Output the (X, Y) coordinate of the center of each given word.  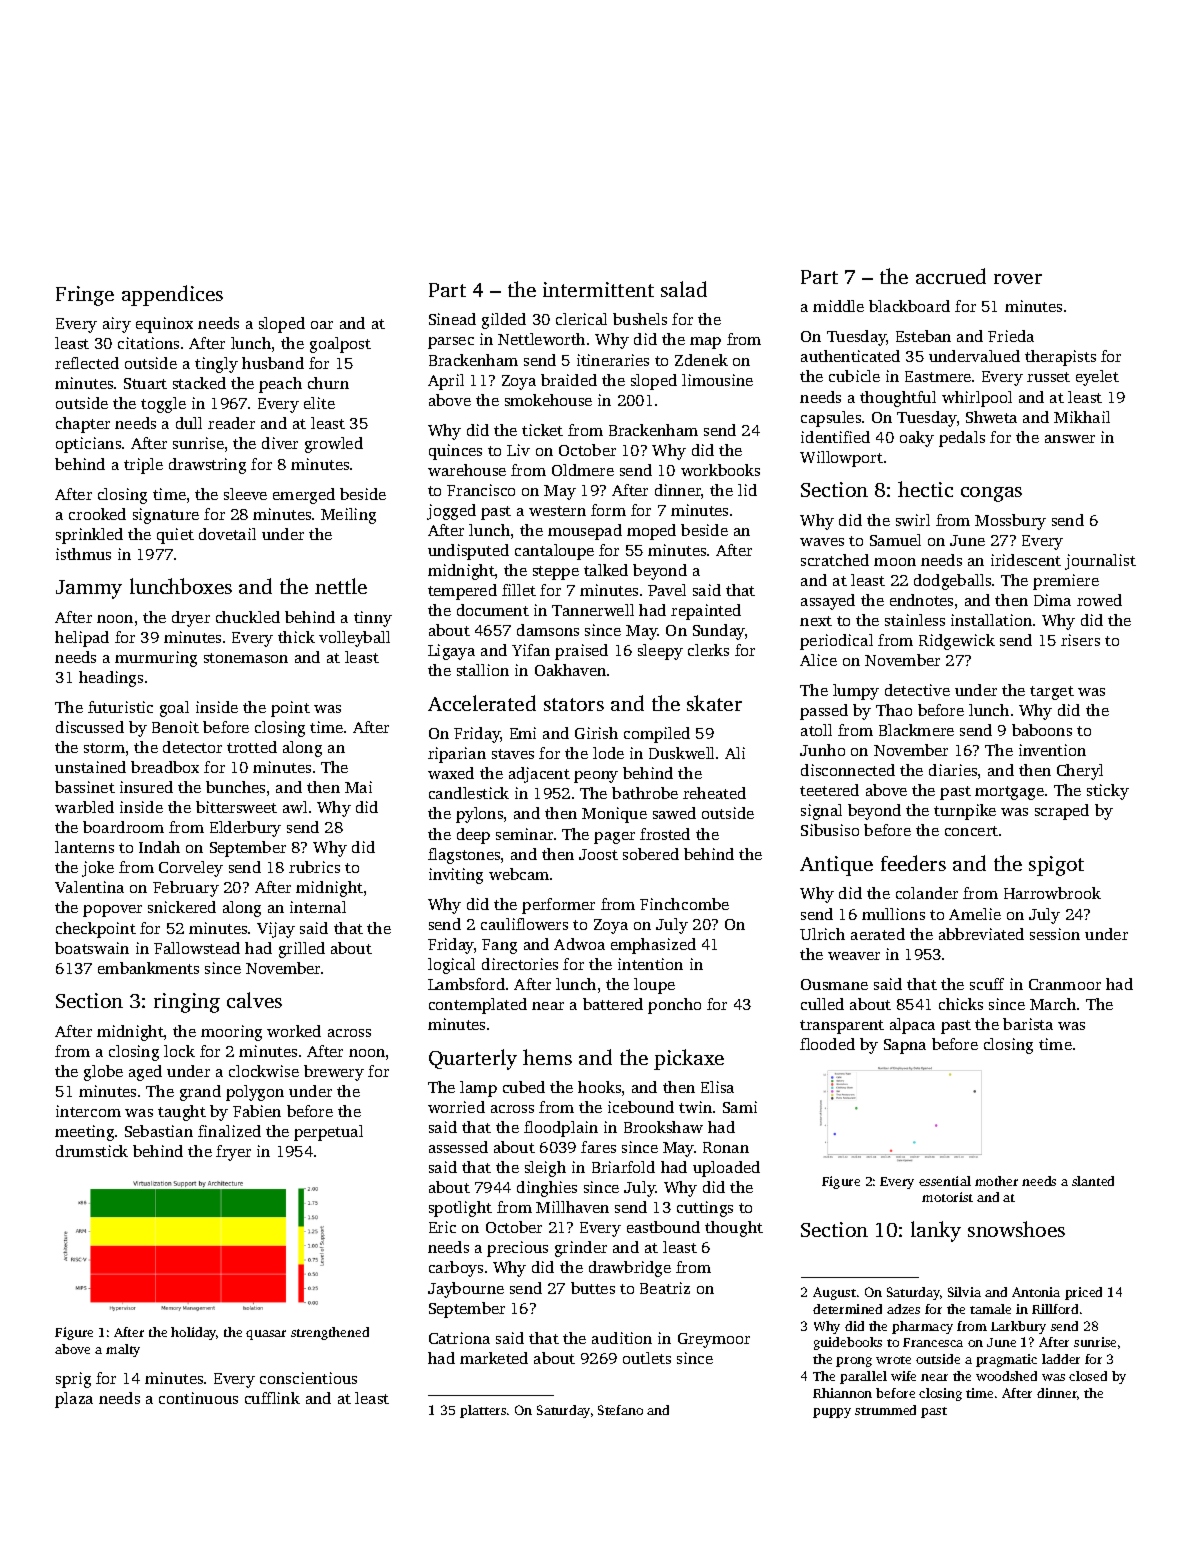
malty (123, 1350)
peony (596, 777)
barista (1028, 1024)
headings (111, 679)
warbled (84, 807)
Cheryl (1080, 772)
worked (294, 1031)
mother (996, 1181)
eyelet (1097, 378)
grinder (581, 1249)
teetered (829, 790)
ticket (542, 430)
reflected (87, 363)
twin (695, 1107)
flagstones (464, 856)
